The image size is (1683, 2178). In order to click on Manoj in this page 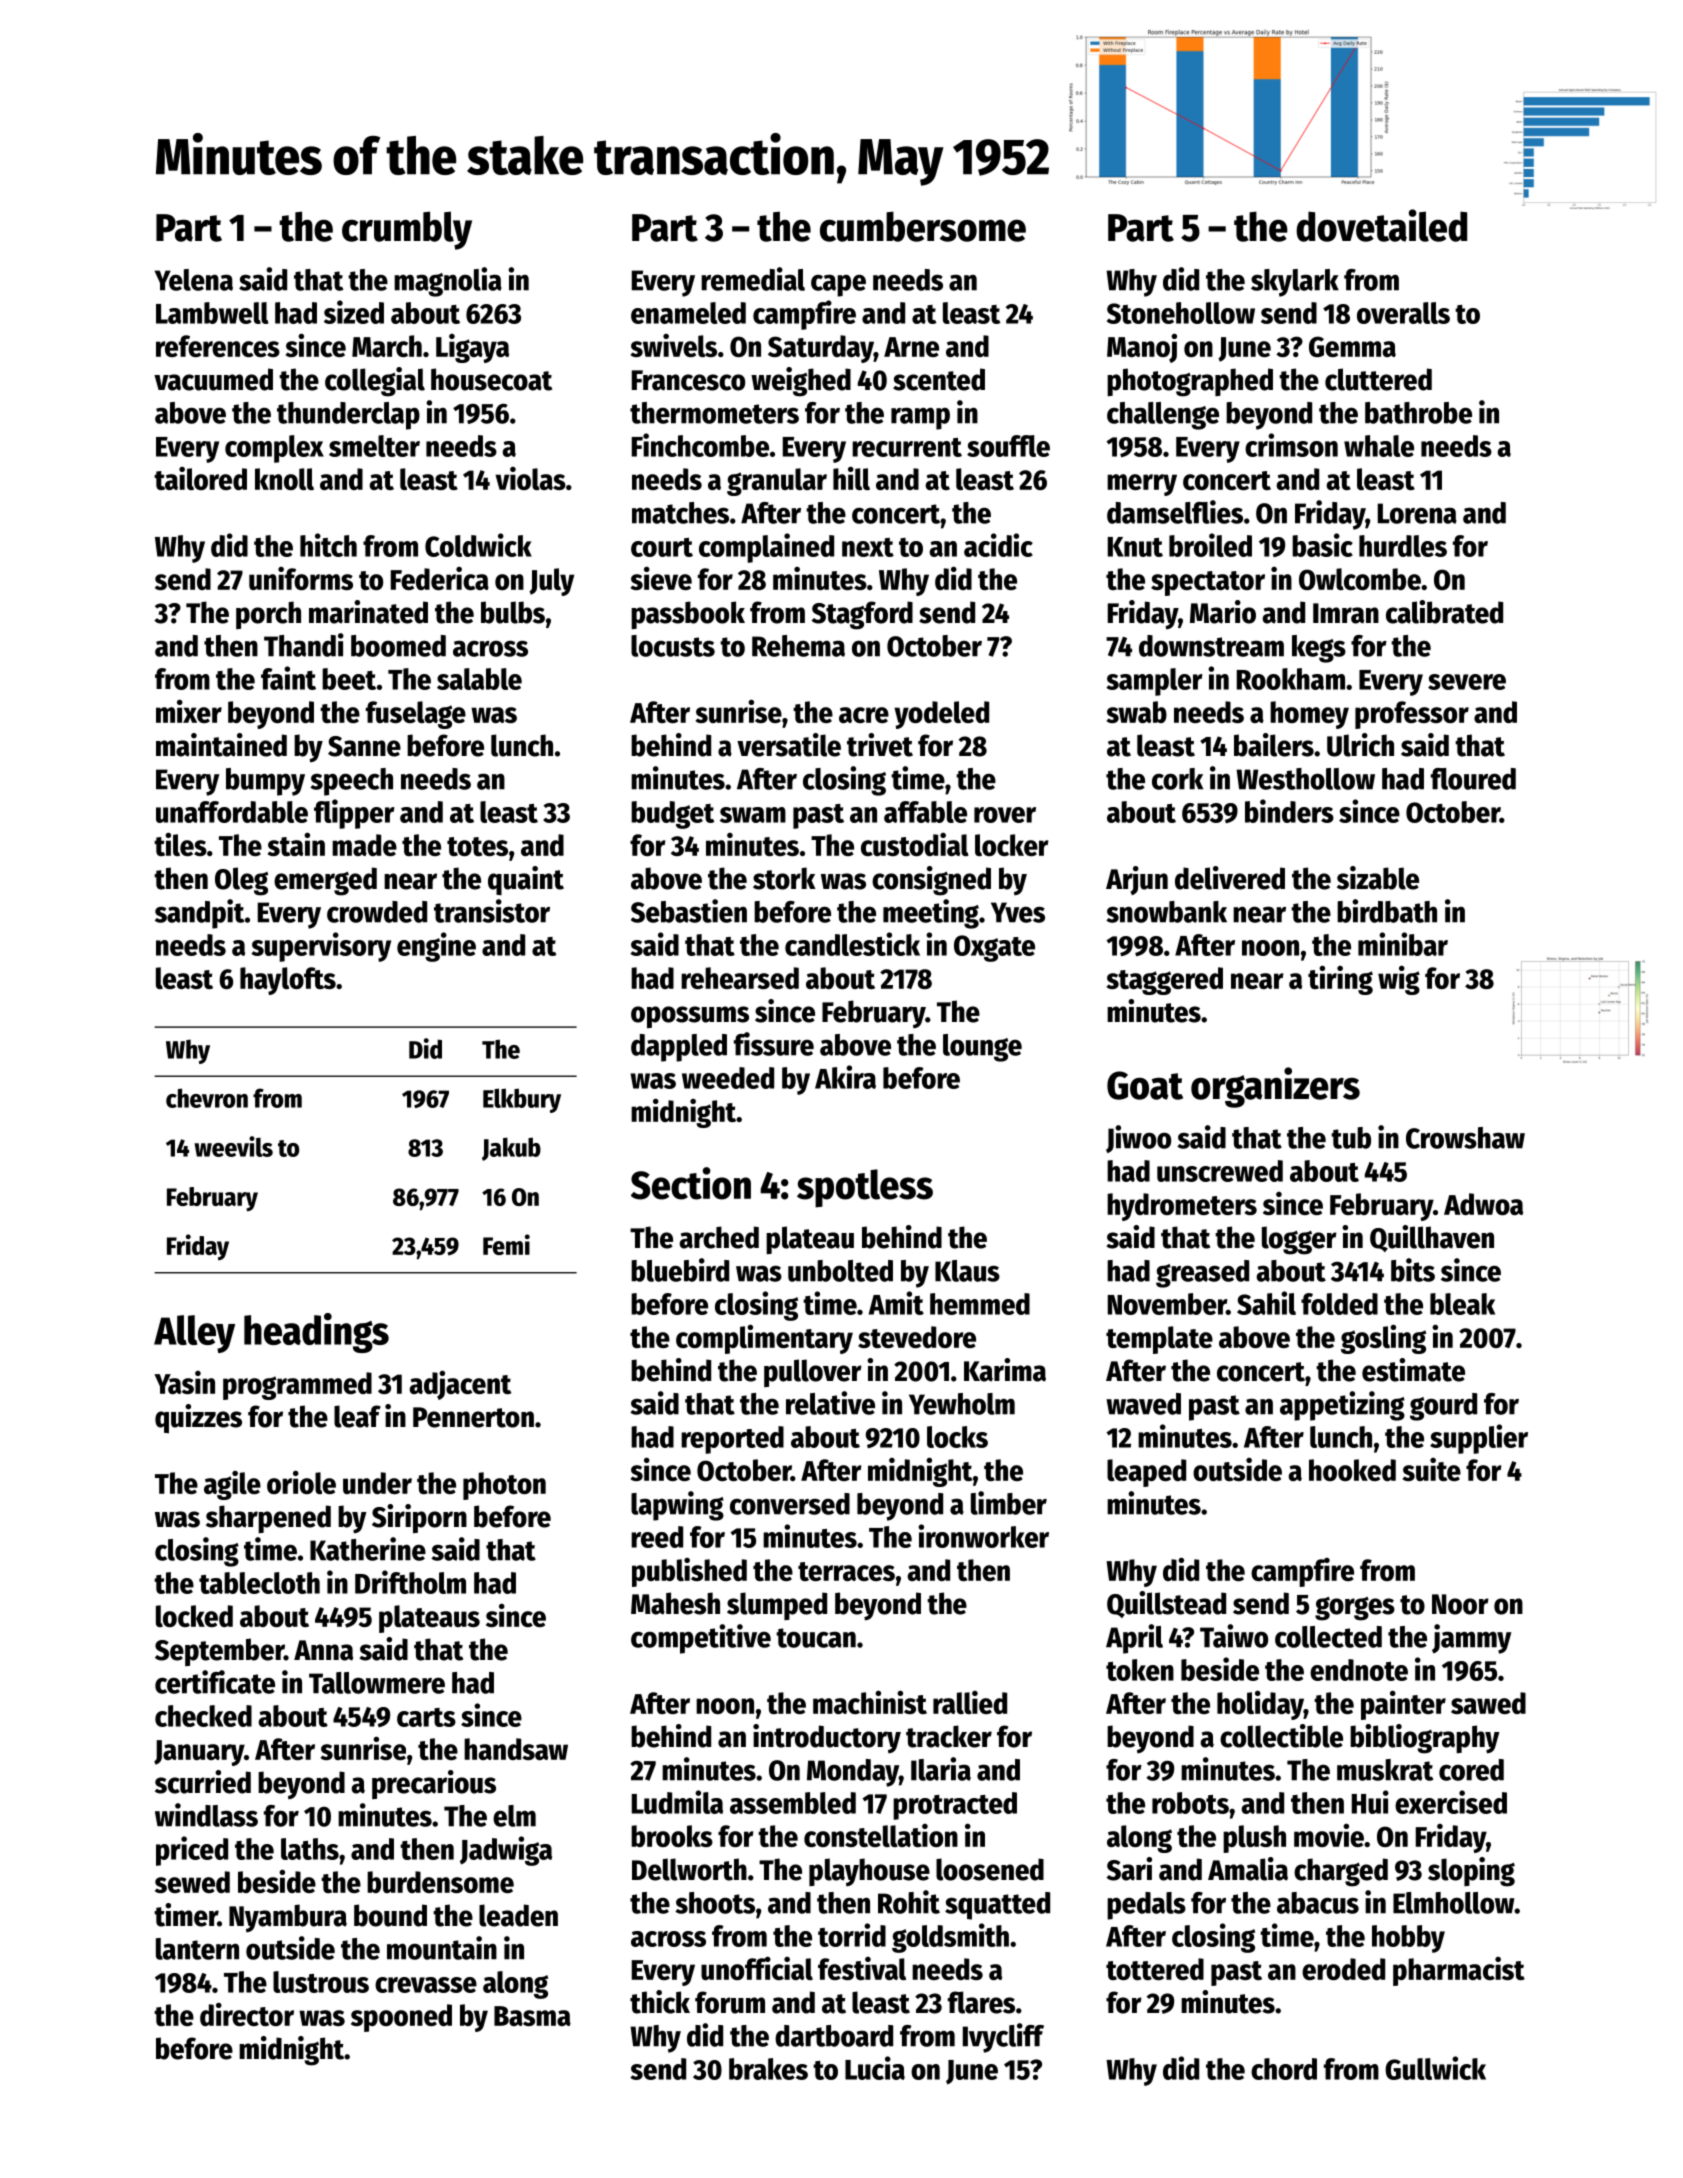, I will do `click(1142, 348)`.
